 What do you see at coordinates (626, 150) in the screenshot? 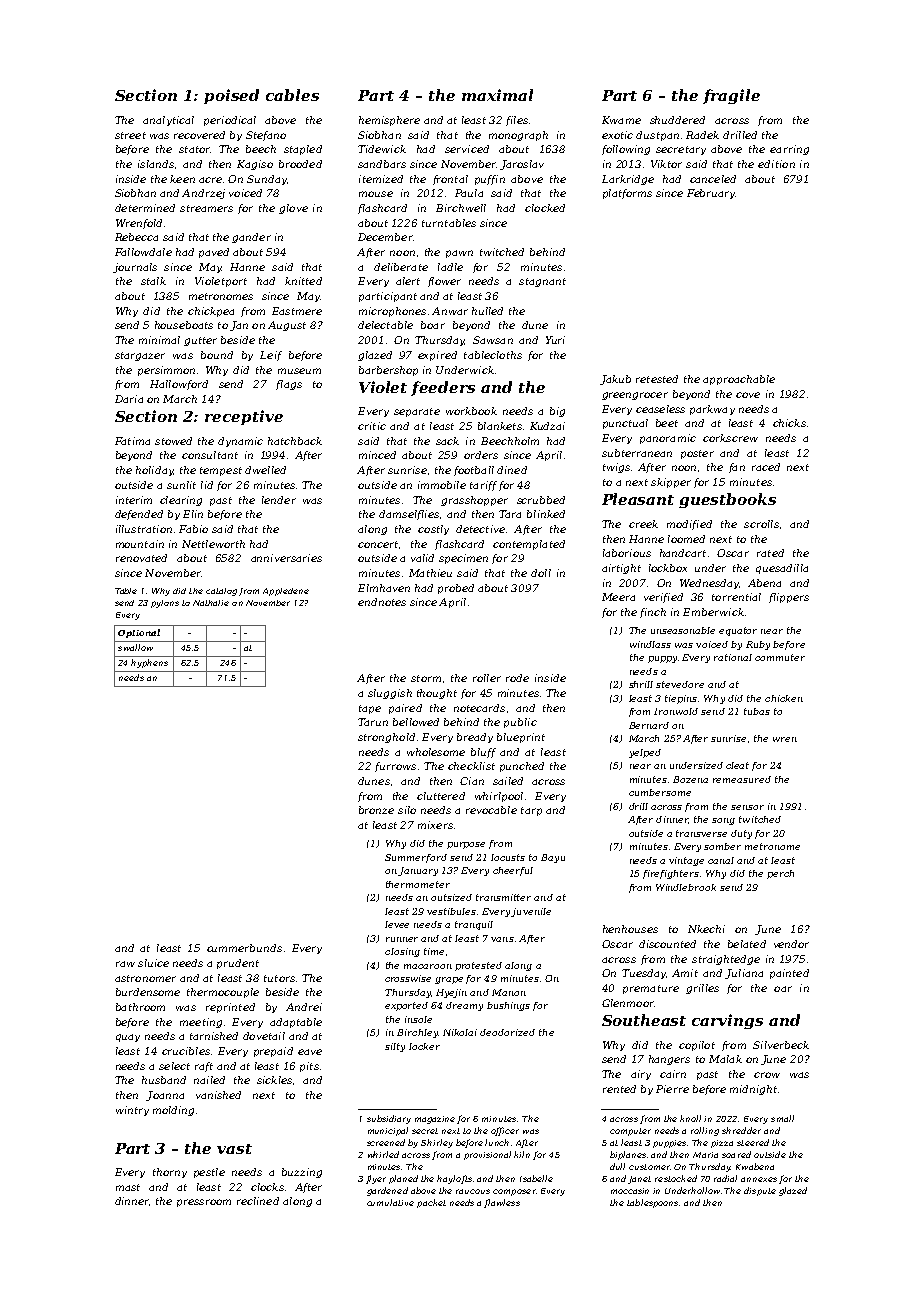
I see `following` at bounding box center [626, 150].
